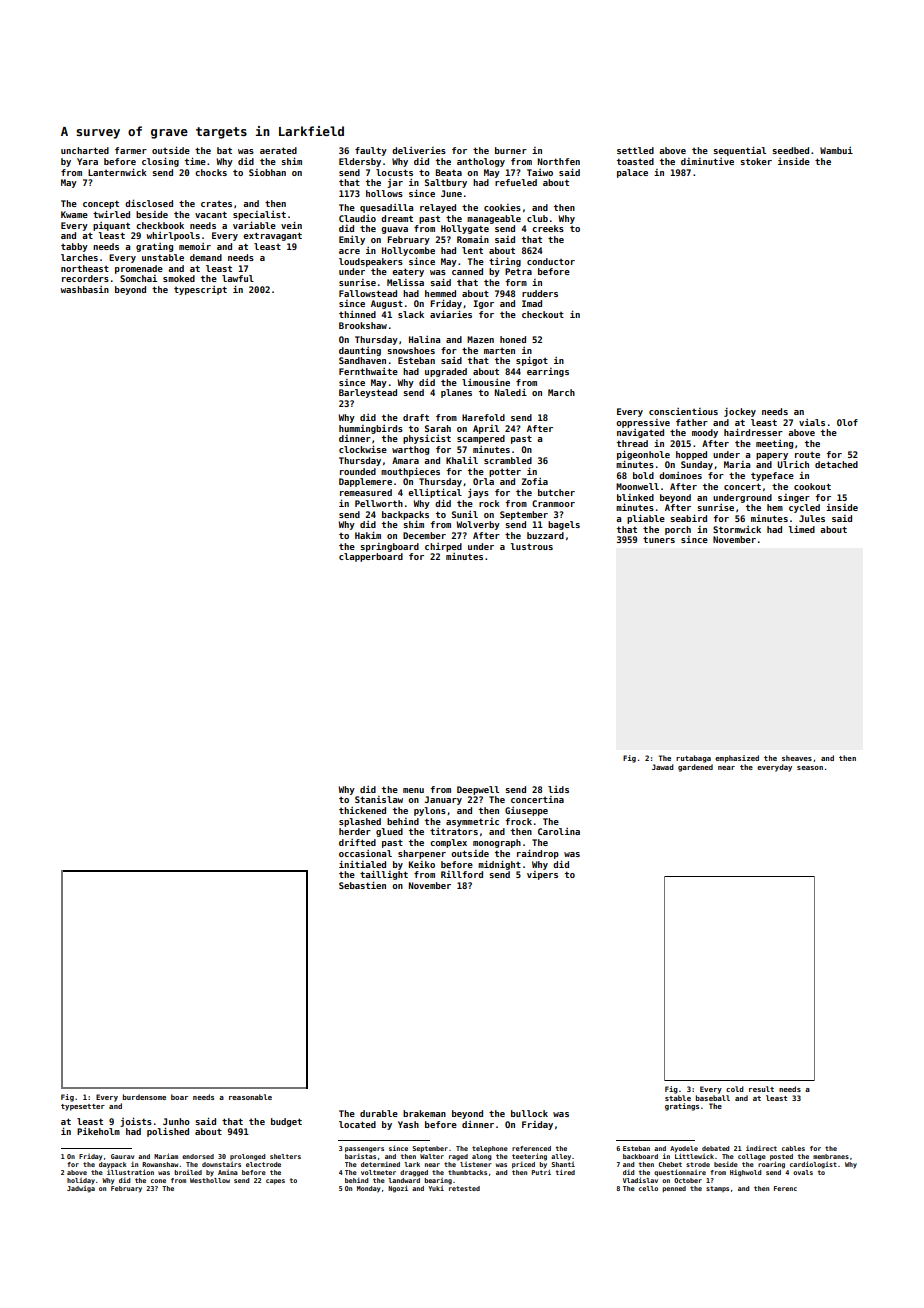 The width and height of the screenshot is (924, 1308). Describe the element at coordinates (368, 535) in the screenshot. I see `Hakim` at that location.
